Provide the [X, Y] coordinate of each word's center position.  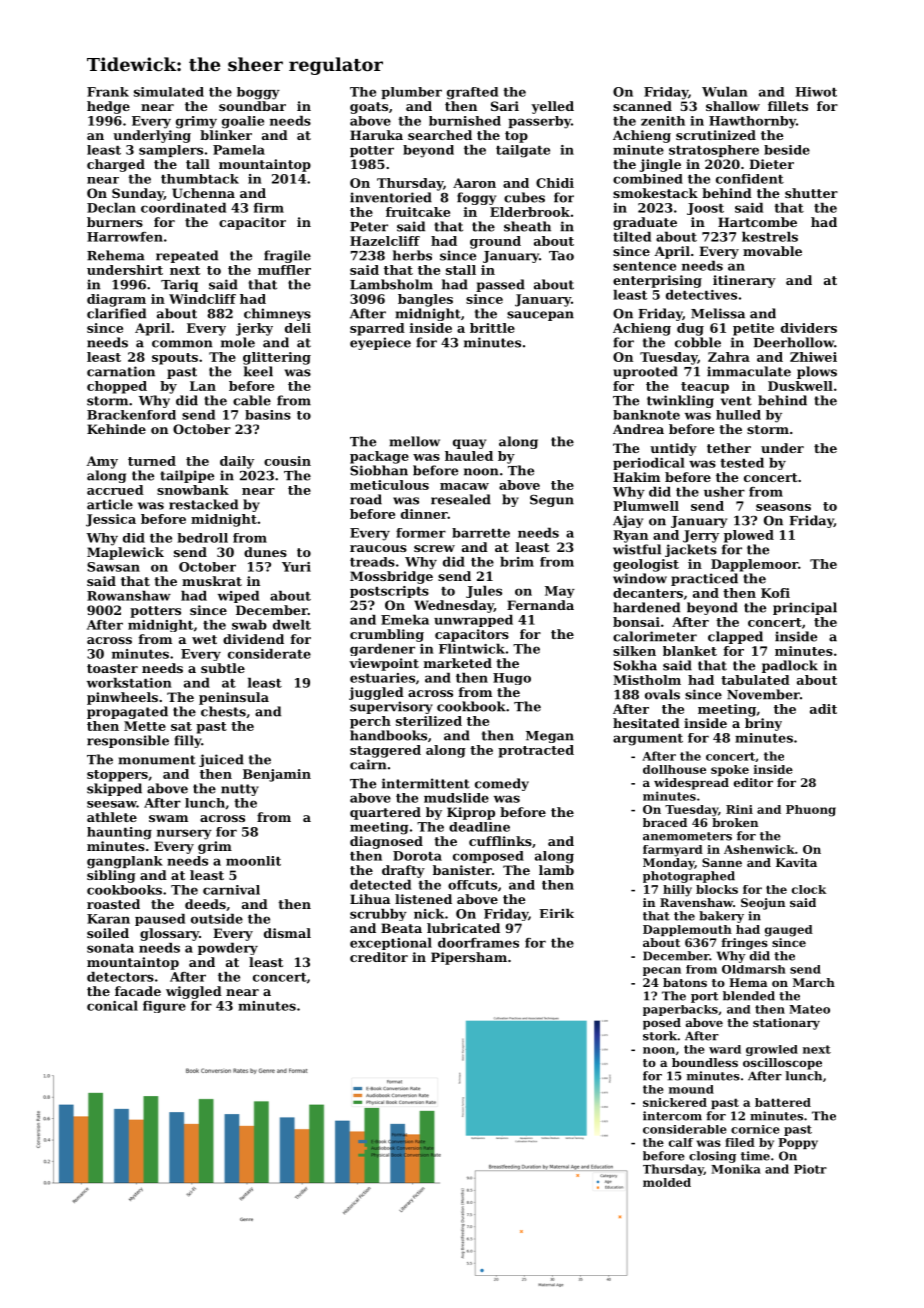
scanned [642, 106]
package [379, 457]
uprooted [645, 372]
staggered [385, 751]
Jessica [111, 520]
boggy [258, 93]
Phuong [811, 811]
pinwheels [122, 698]
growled [772, 1050]
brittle [492, 328]
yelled [552, 107]
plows [817, 372]
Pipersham [469, 958]
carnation [121, 371]
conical [112, 1006]
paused [160, 920]
